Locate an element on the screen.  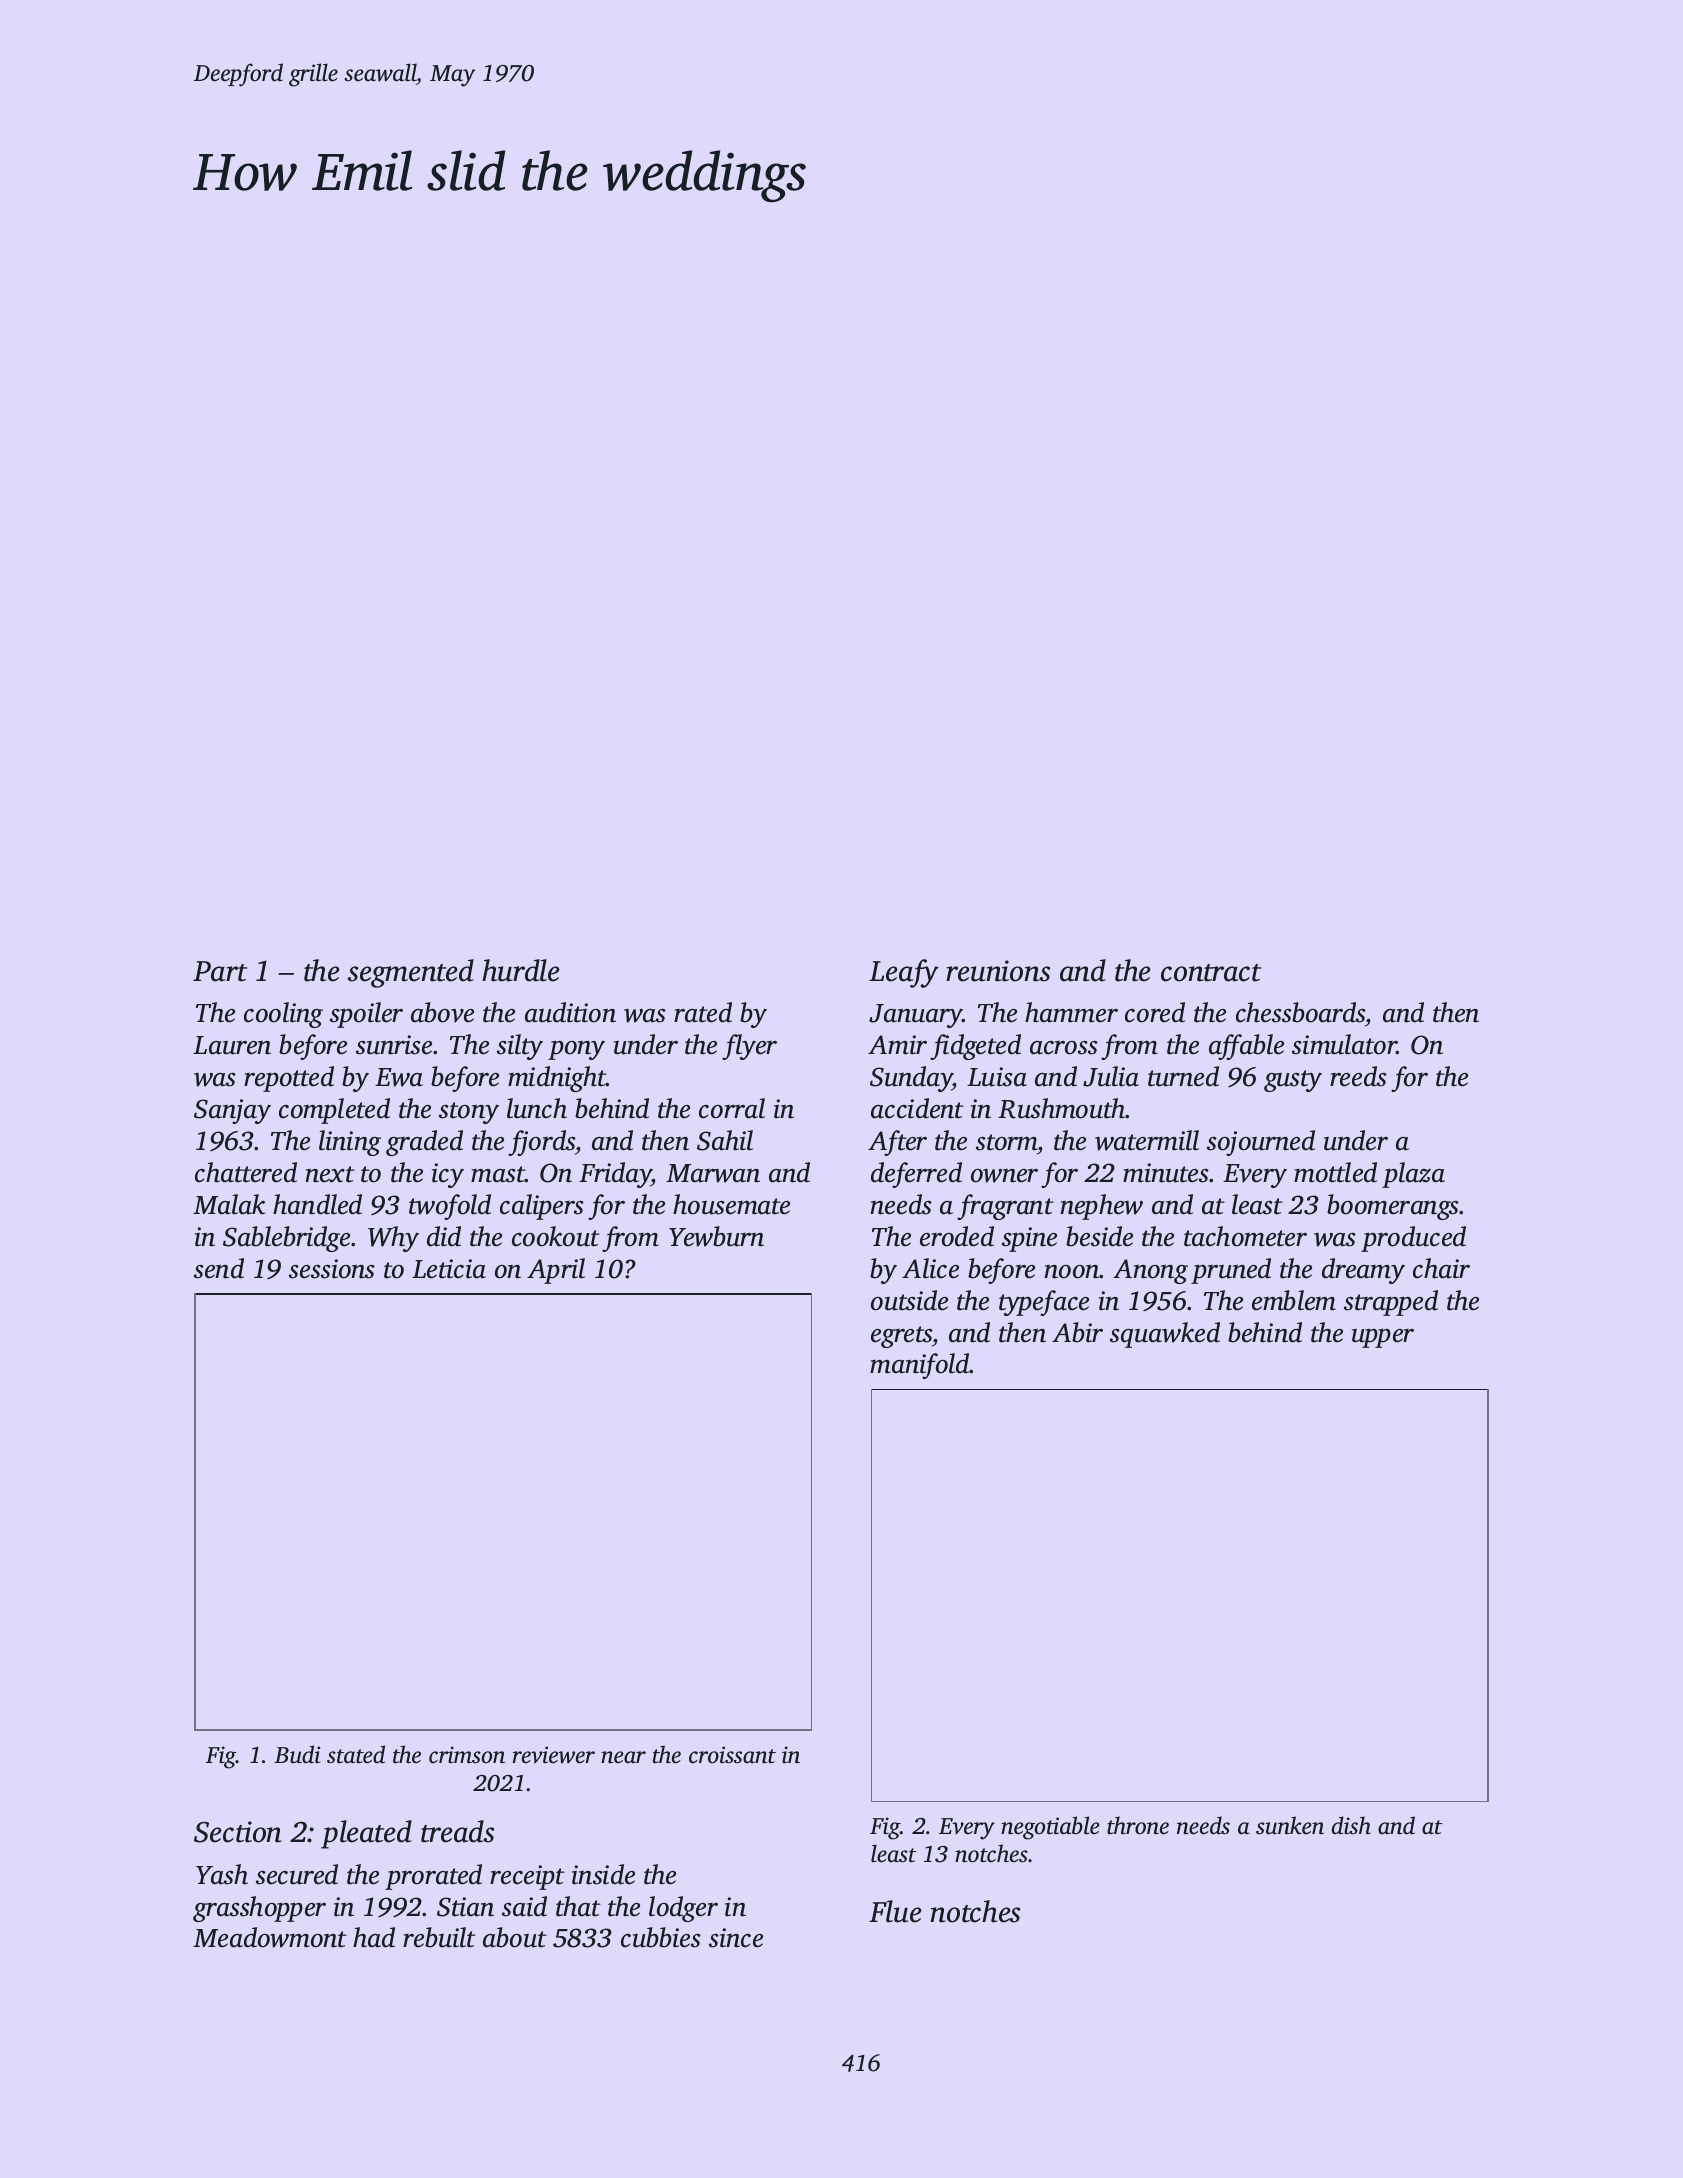
egrets is located at coordinates (901, 1337).
